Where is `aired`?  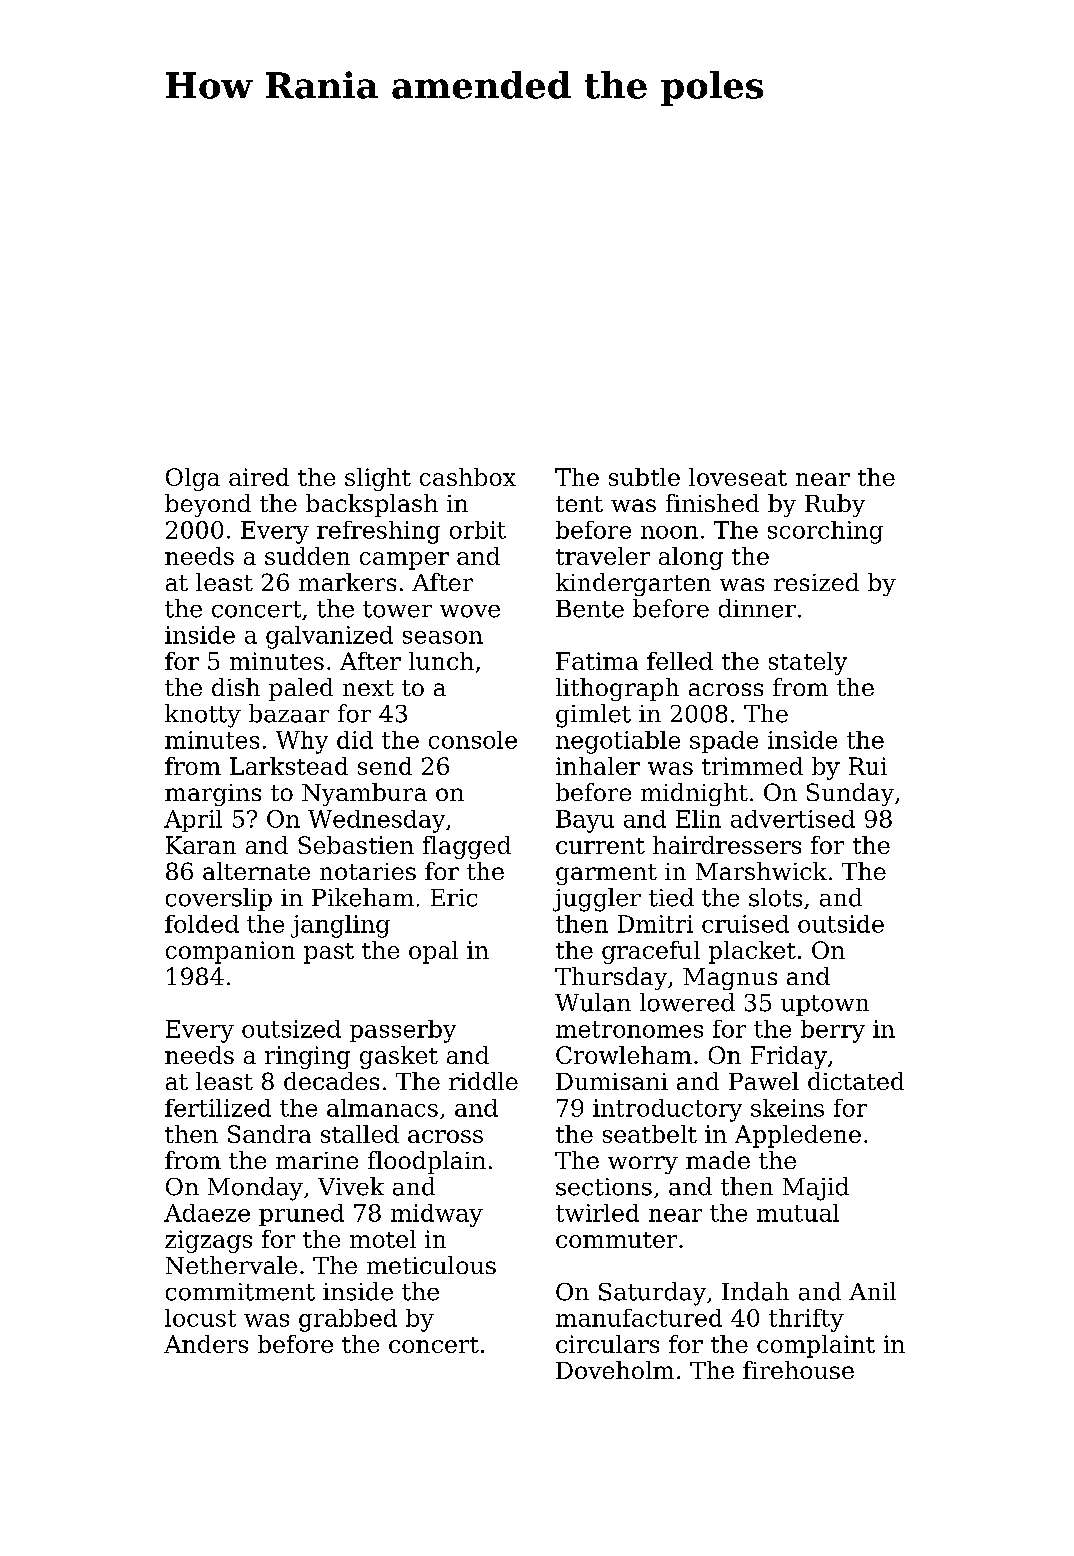 aired is located at coordinates (259, 477).
